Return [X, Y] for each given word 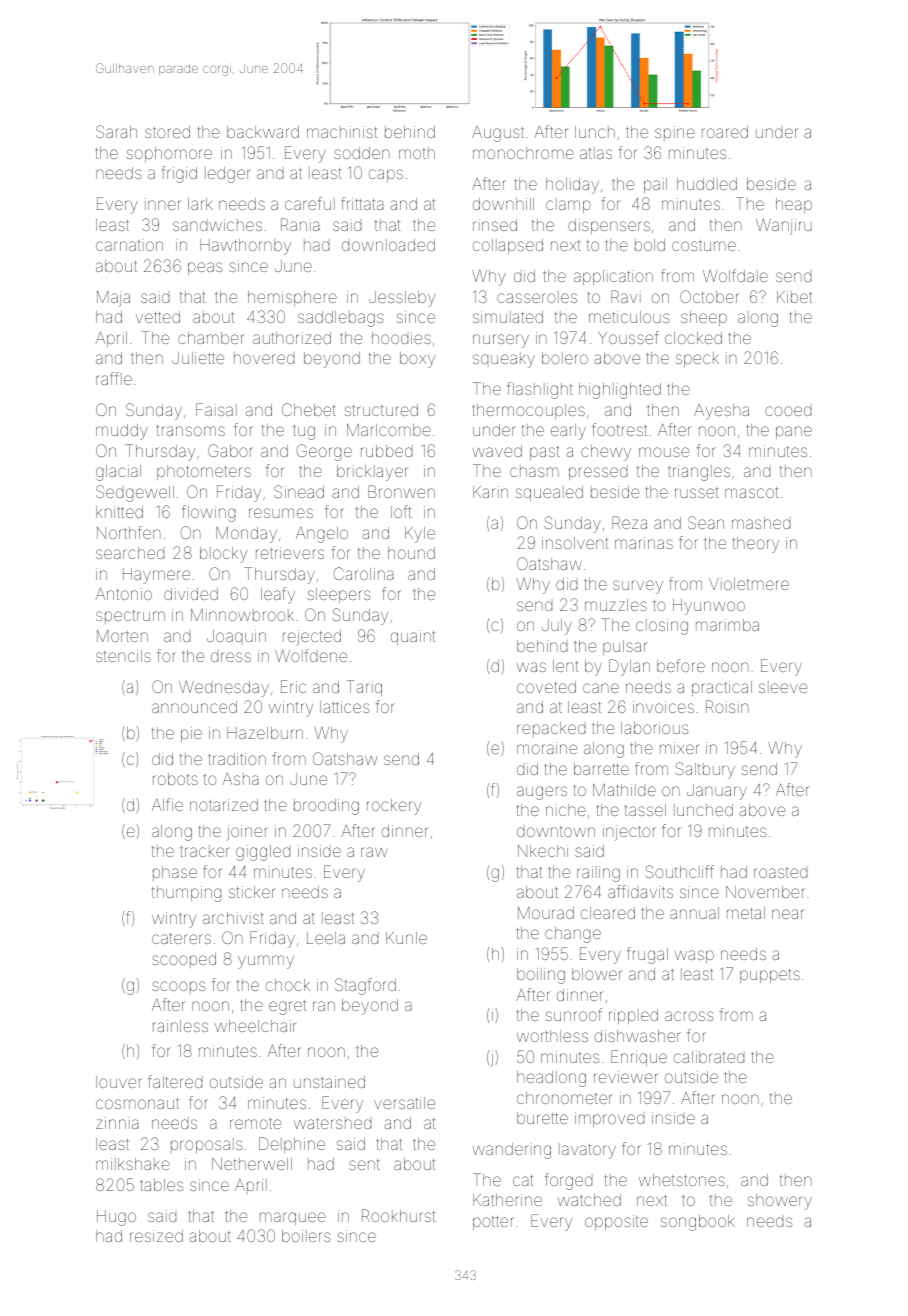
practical [722, 688]
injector [629, 833]
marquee [293, 1218]
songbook [698, 1223]
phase [175, 873]
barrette [601, 769]
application [613, 277]
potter [493, 1223]
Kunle [406, 938]
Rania [300, 224]
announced [194, 707]
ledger [228, 175]
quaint [413, 637]
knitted [119, 512]
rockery [394, 807]
